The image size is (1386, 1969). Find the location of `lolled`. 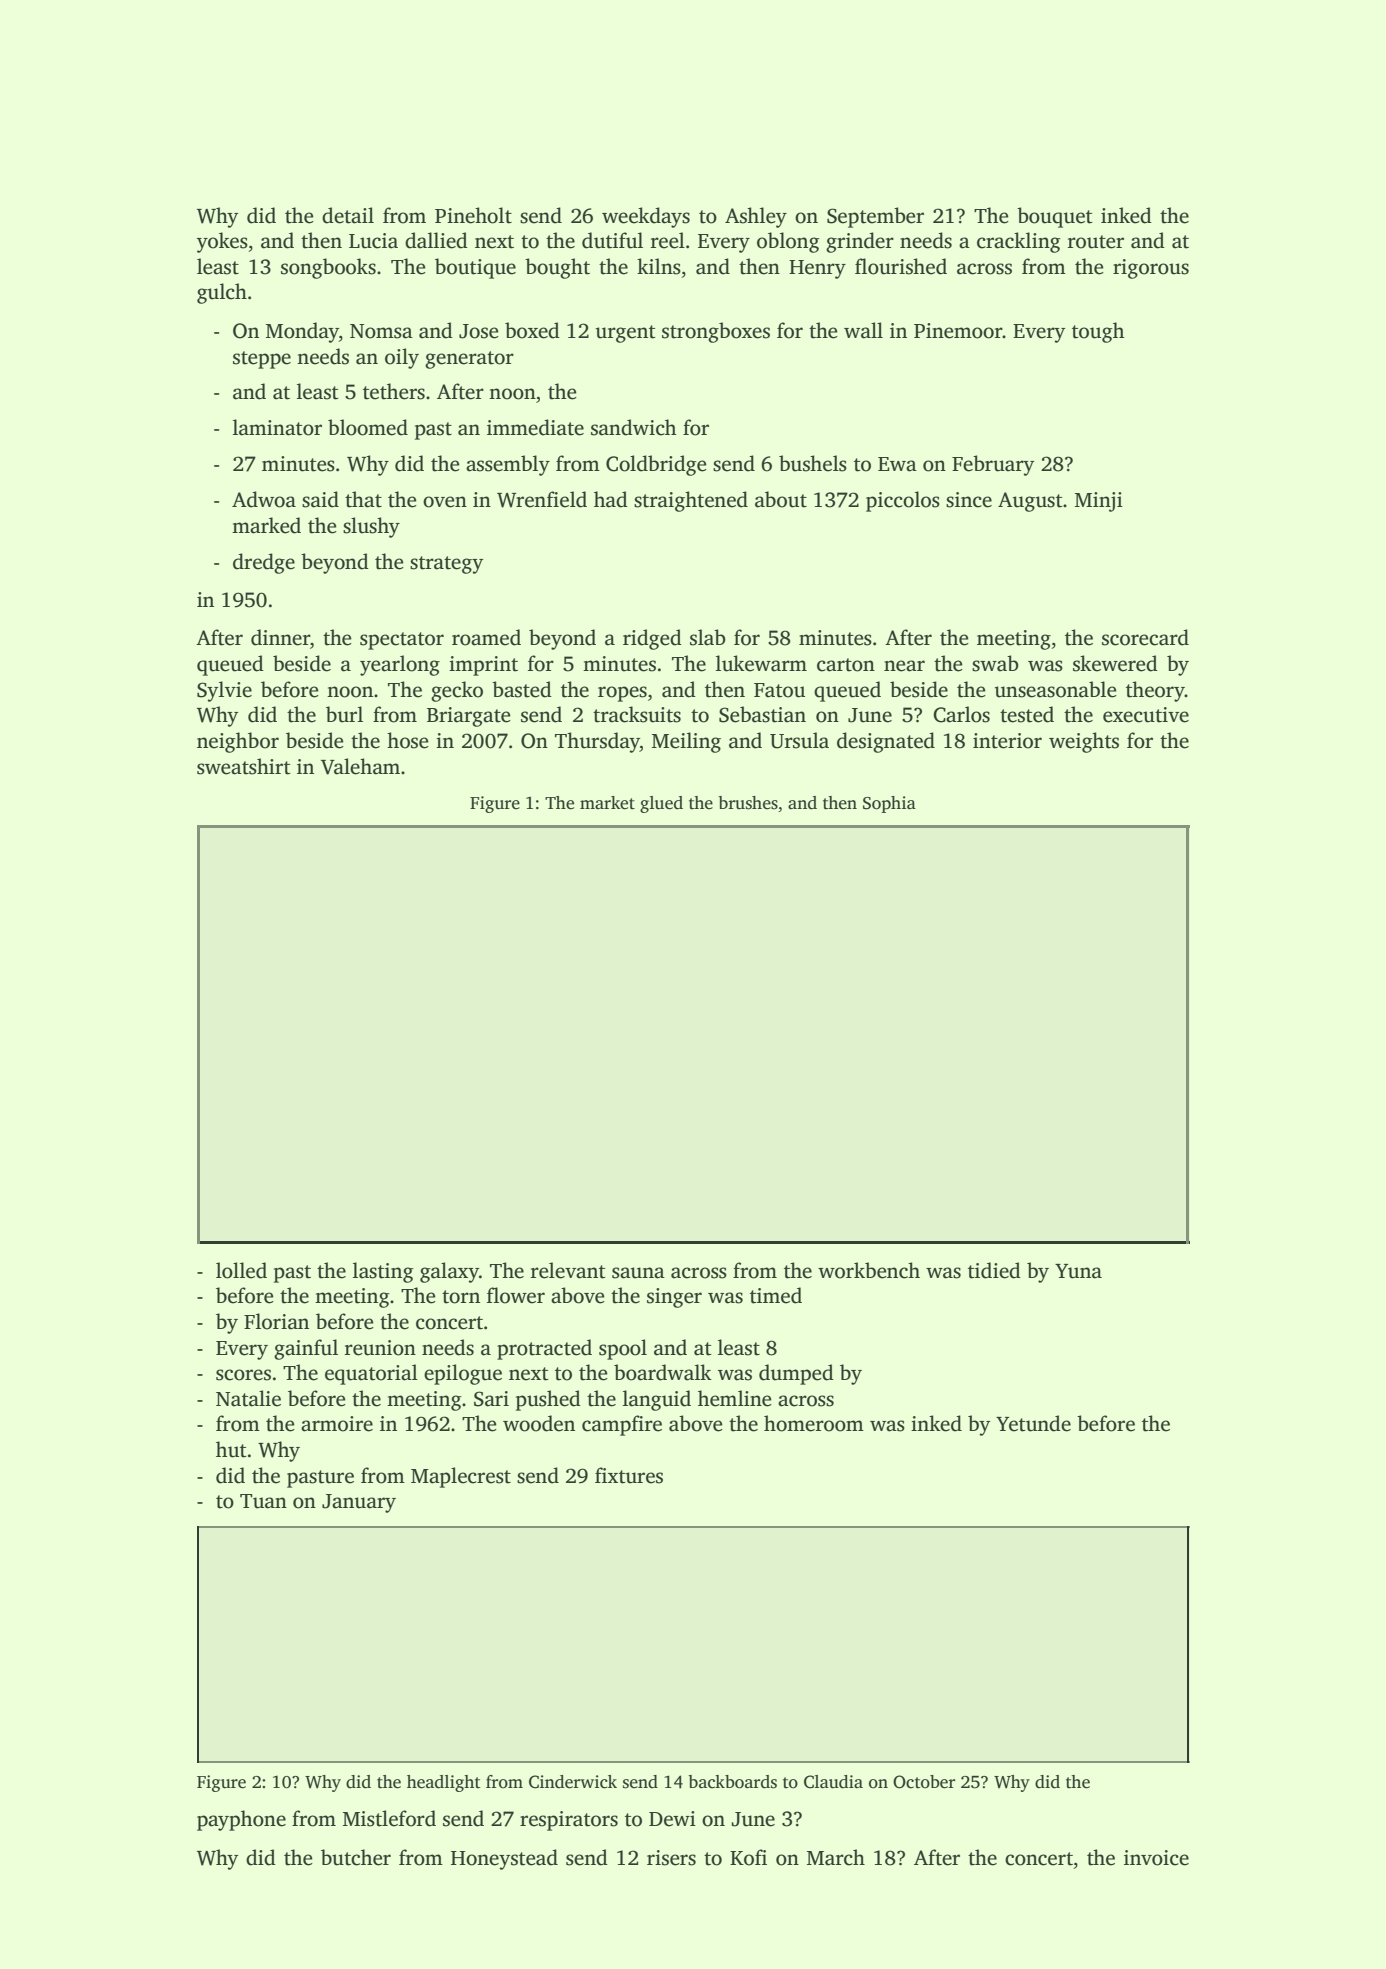

lolled is located at coordinates (241, 1270).
